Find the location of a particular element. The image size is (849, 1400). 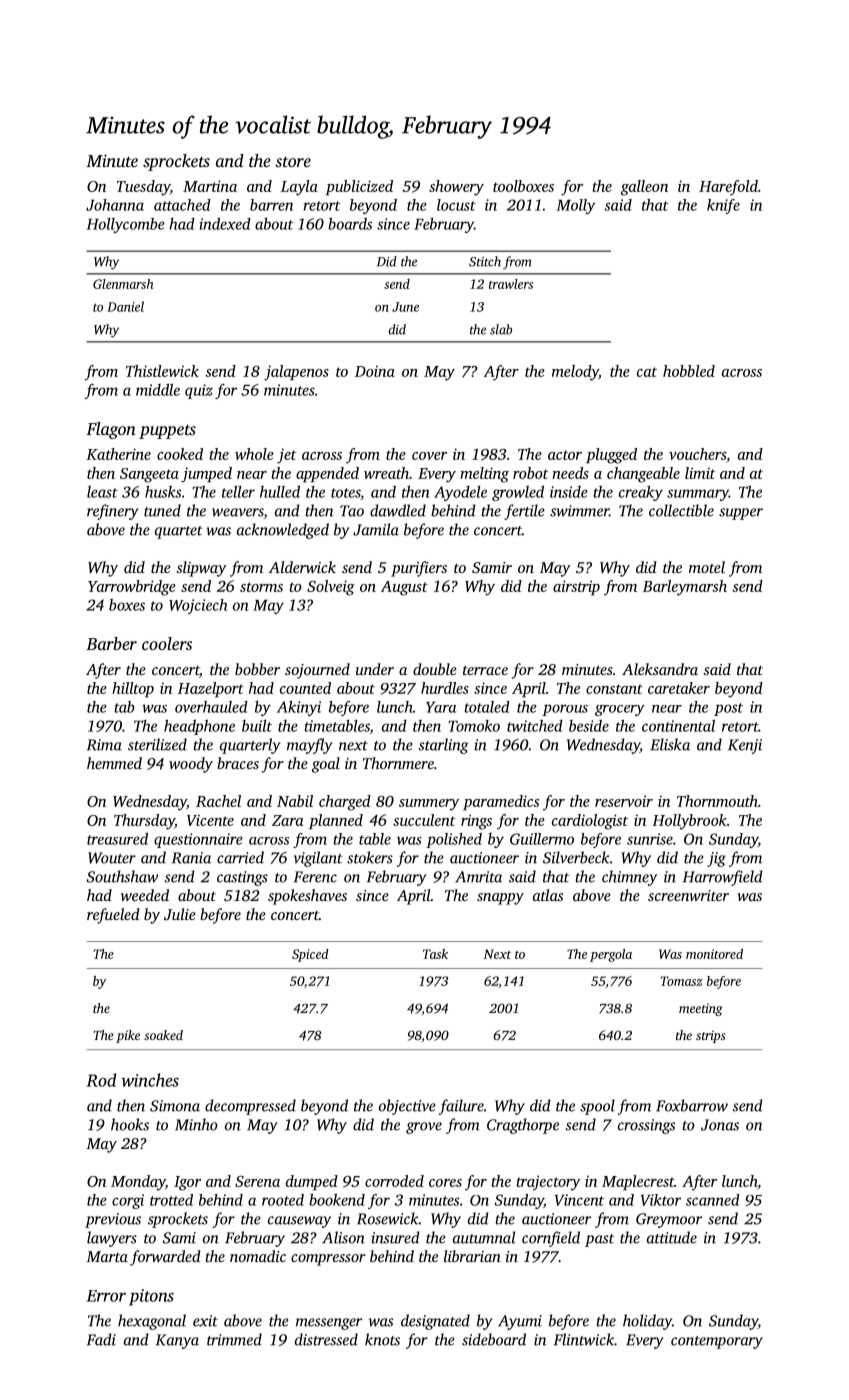

cat is located at coordinates (647, 372).
